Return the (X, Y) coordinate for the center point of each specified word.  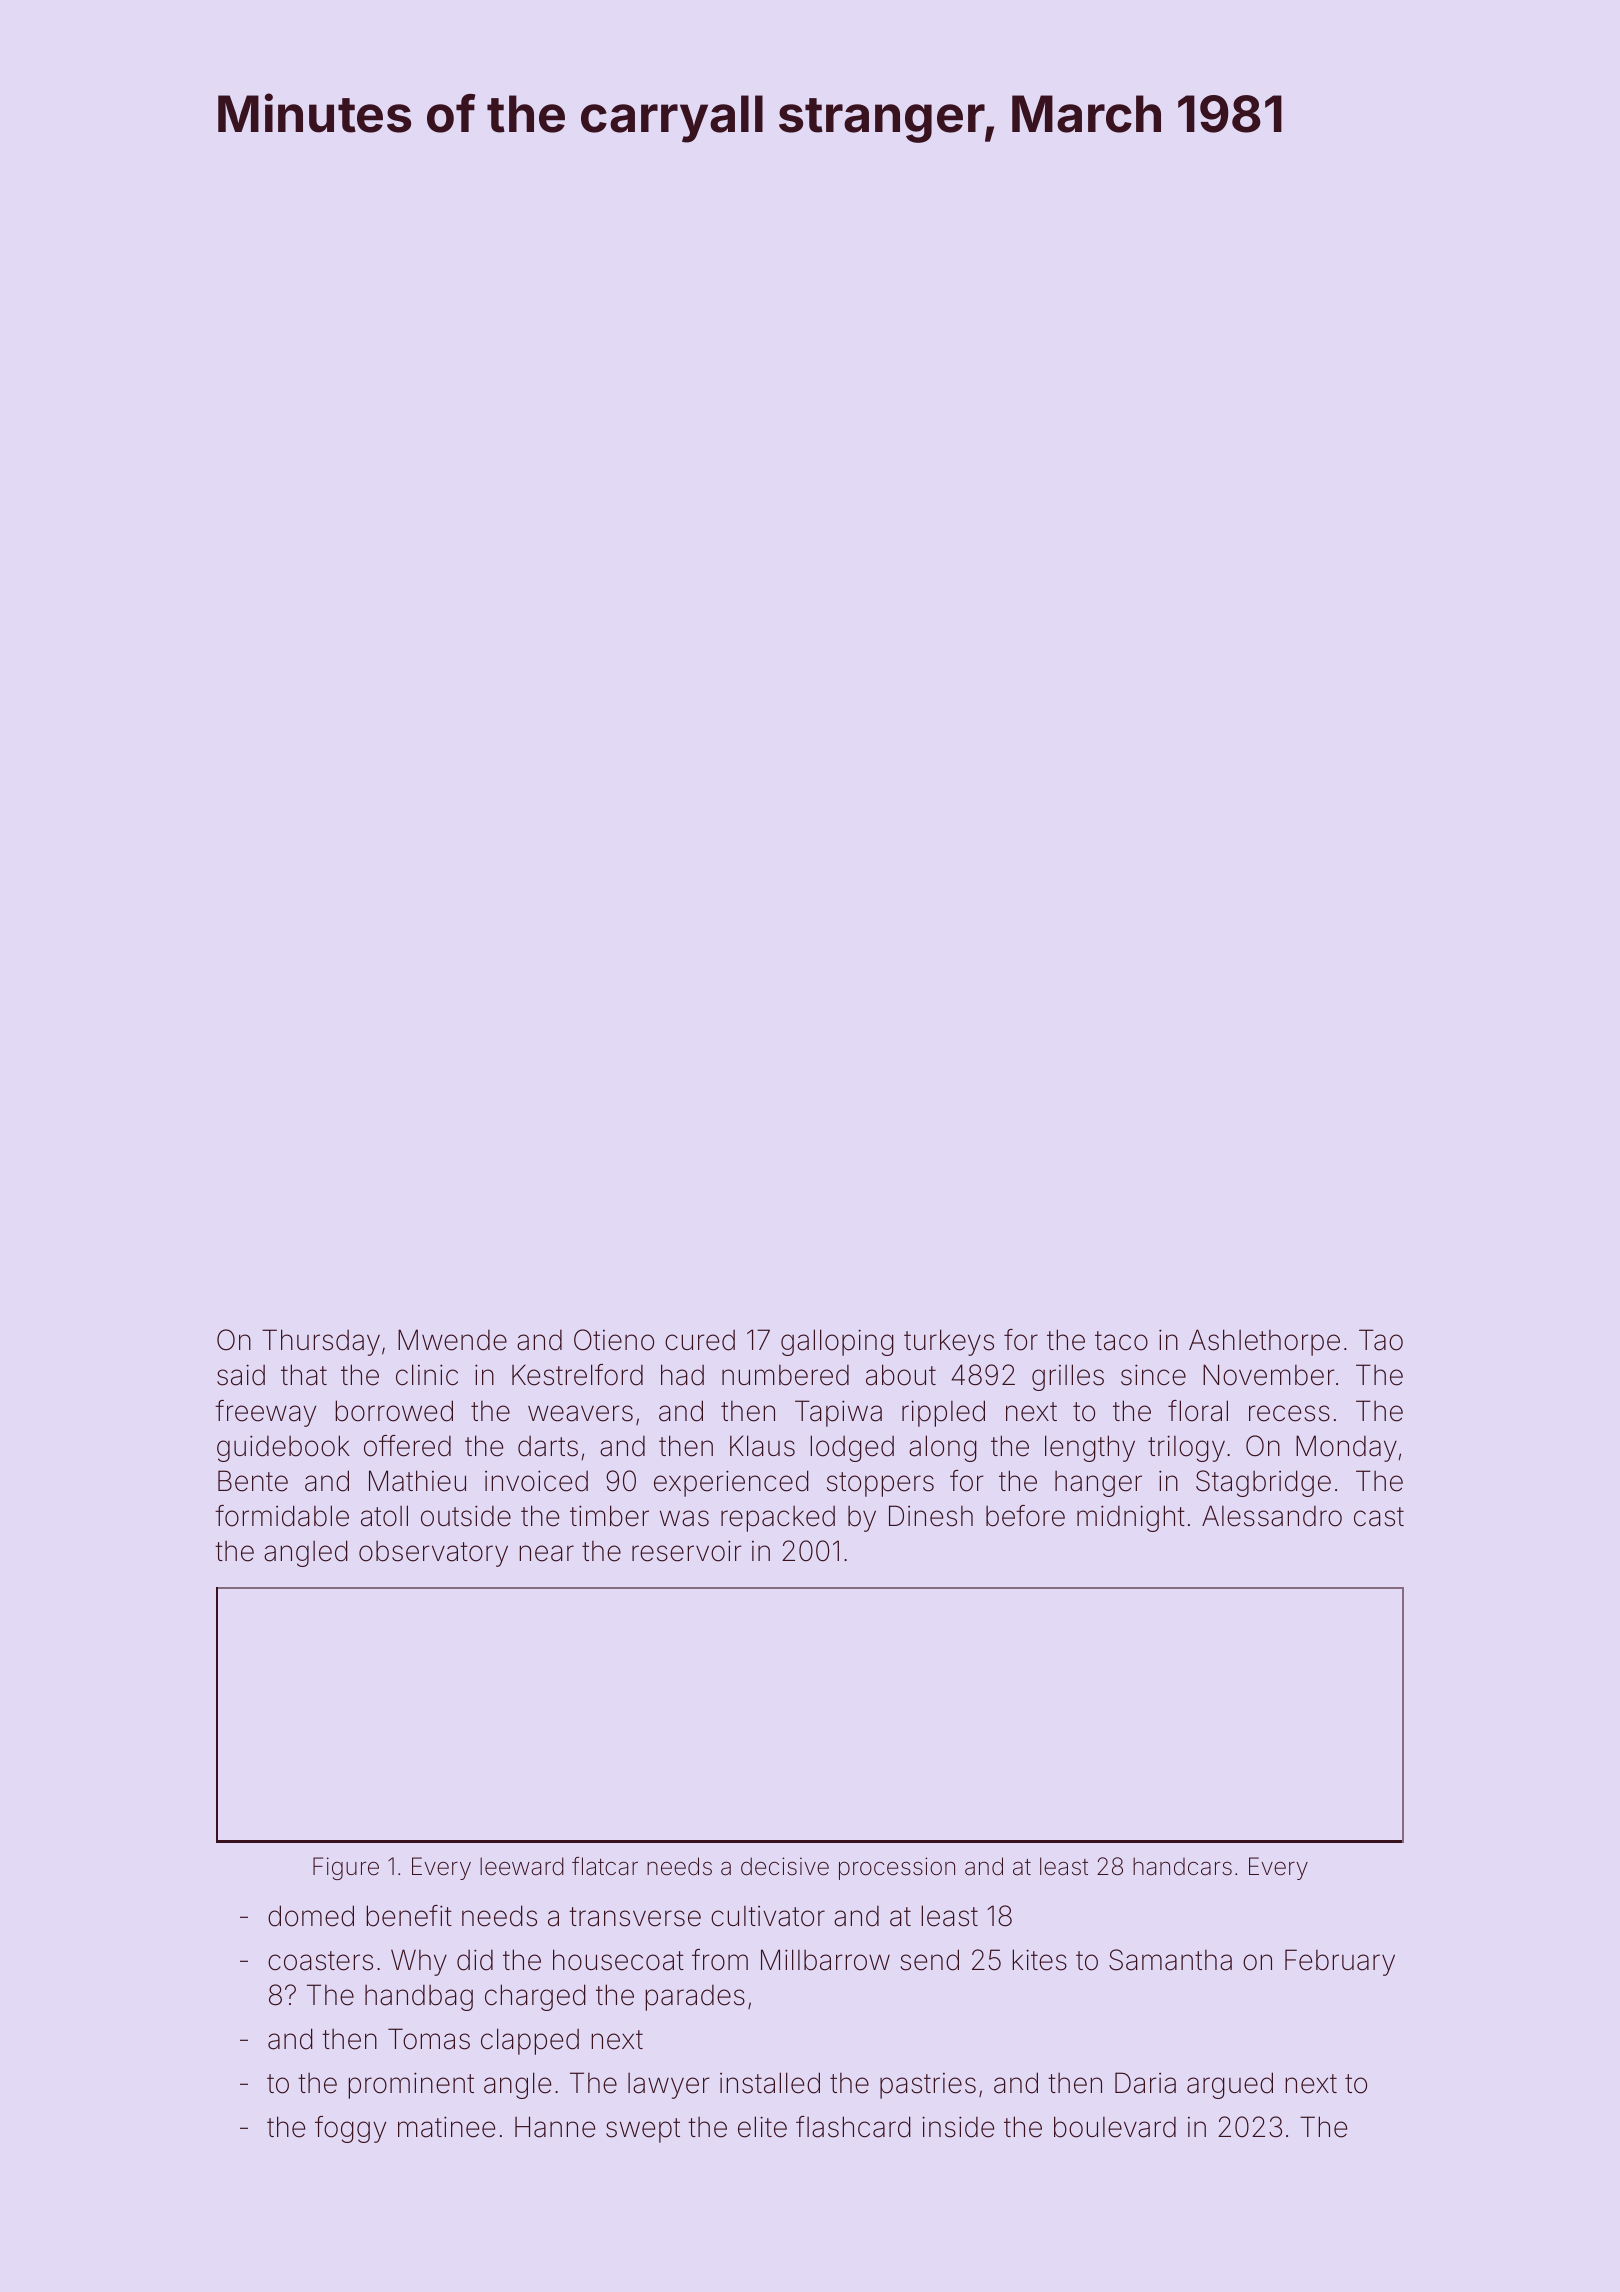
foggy (350, 2129)
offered (407, 1446)
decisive (785, 1866)
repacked (778, 1519)
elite (762, 2127)
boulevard (1115, 2127)
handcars (1182, 1866)
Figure (346, 1868)
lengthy (1090, 1448)
